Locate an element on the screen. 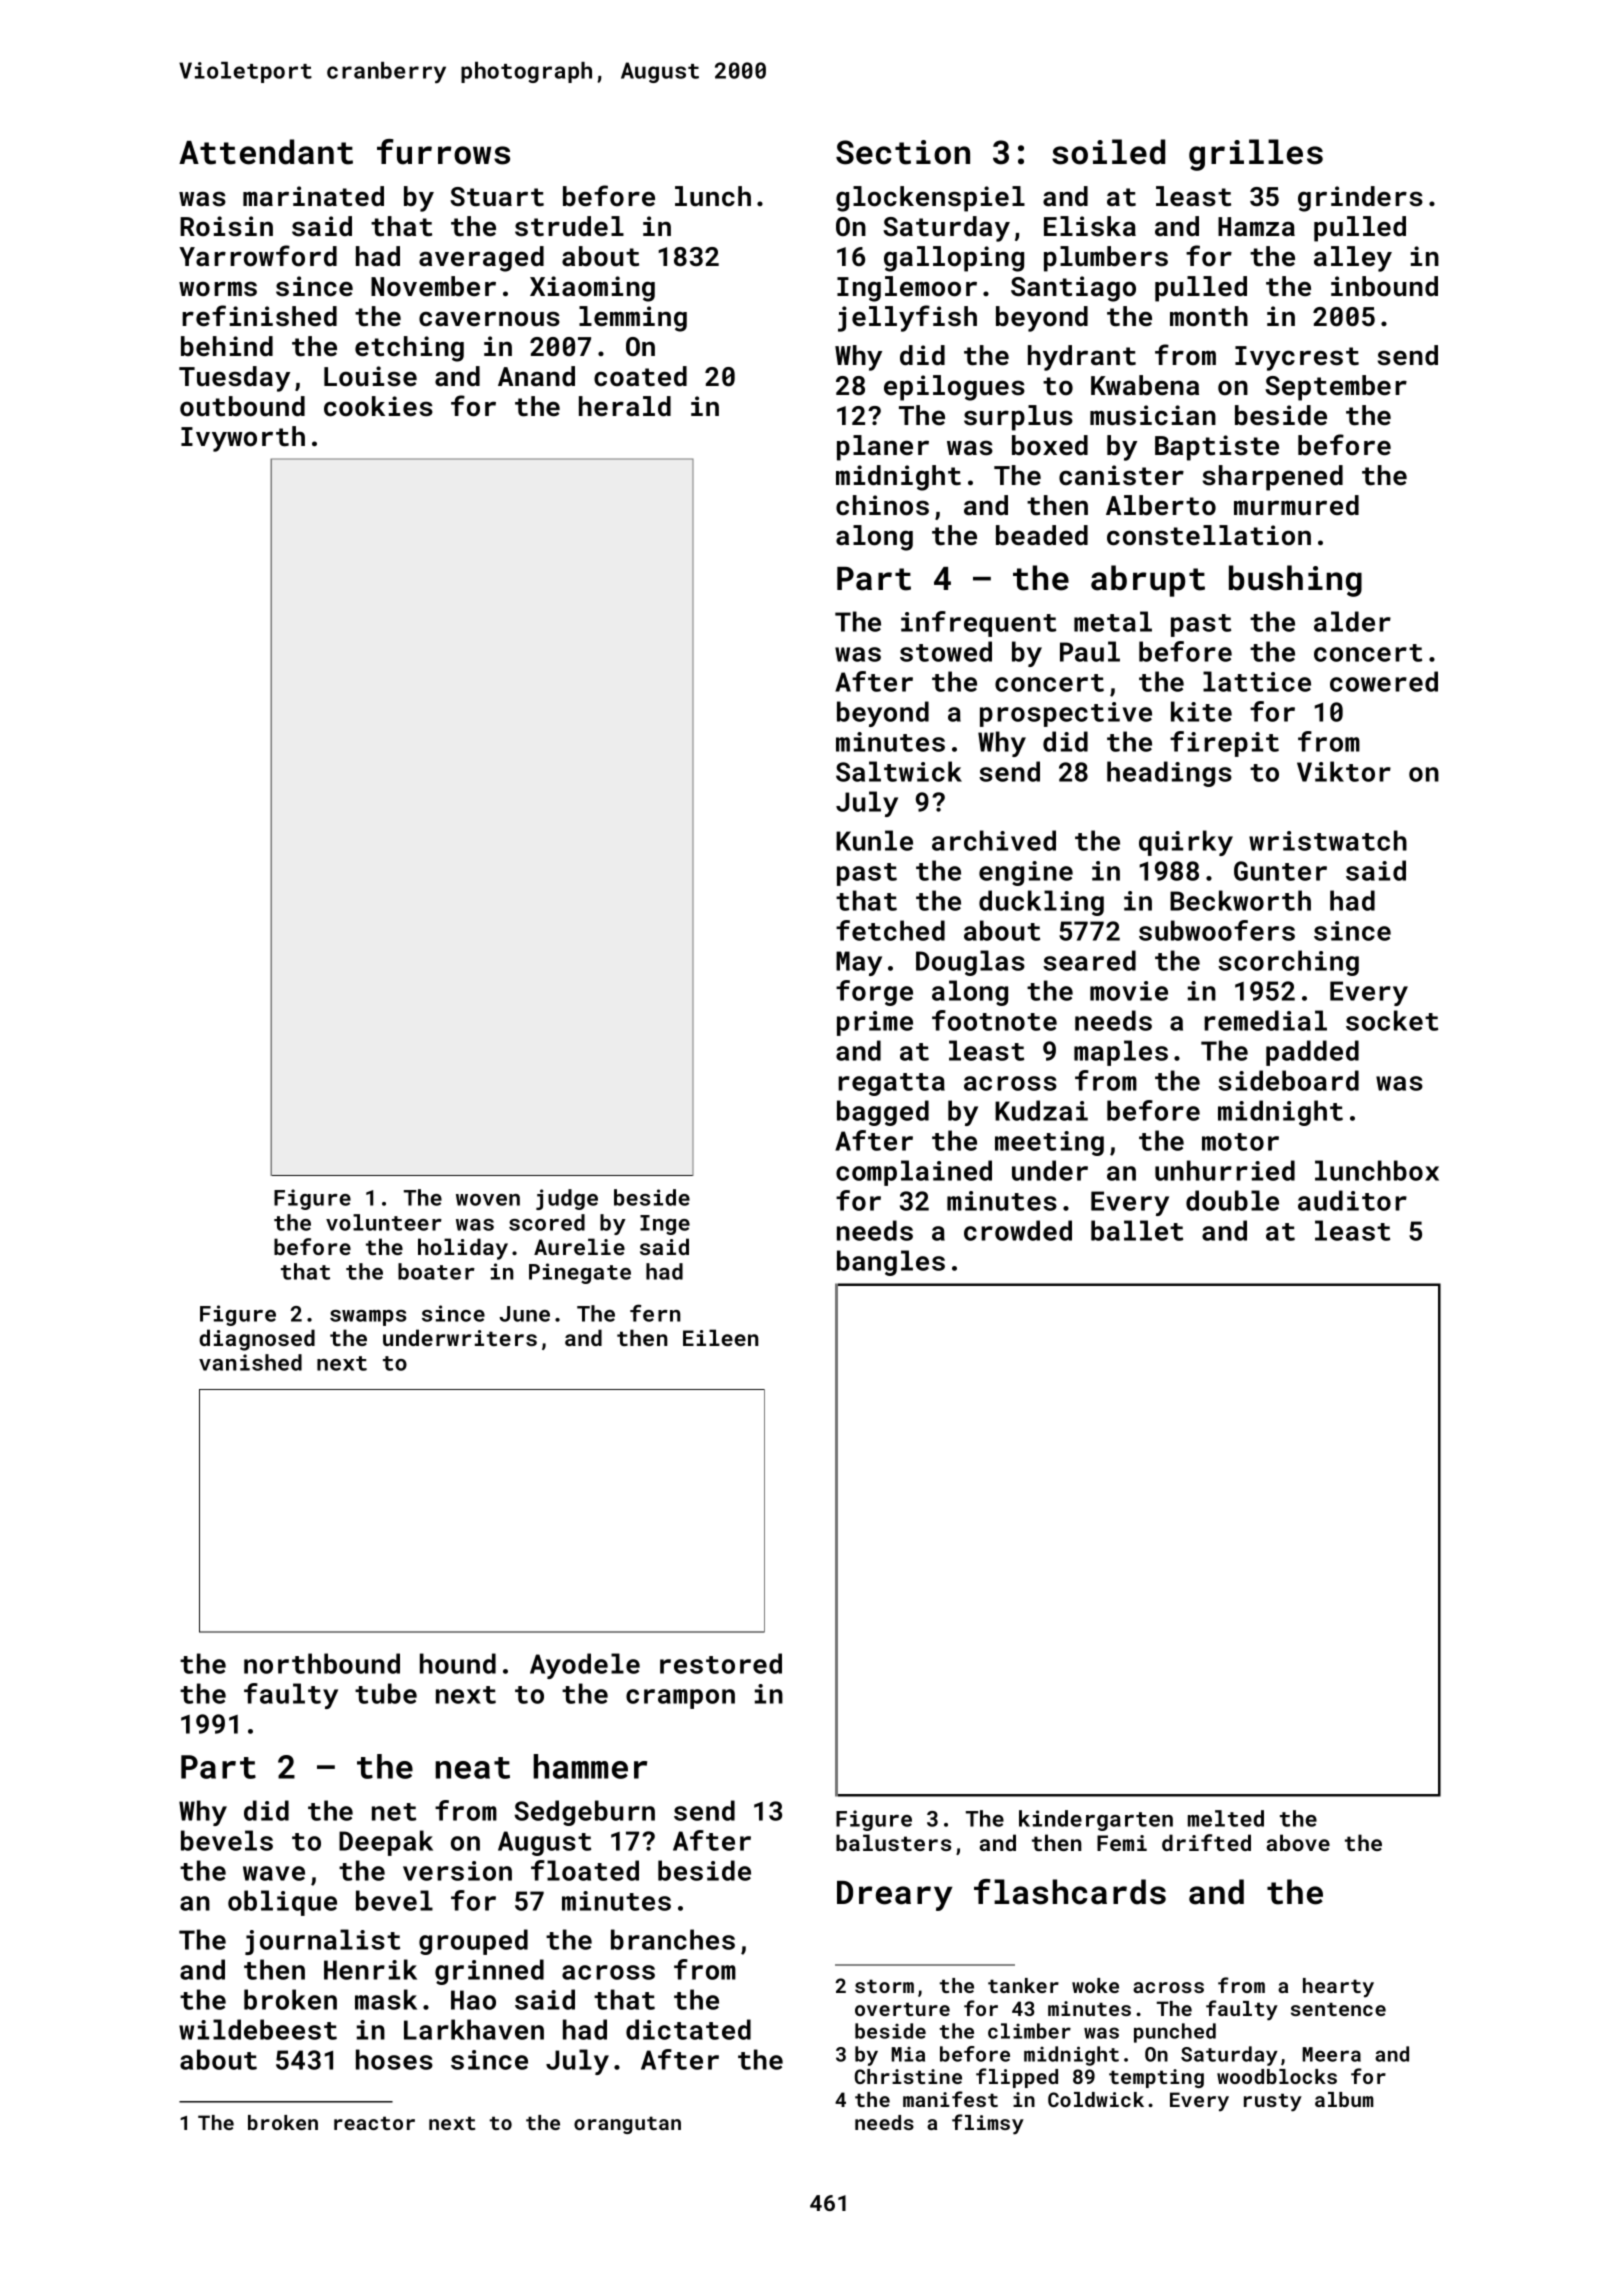  hoses is located at coordinates (394, 2059).
